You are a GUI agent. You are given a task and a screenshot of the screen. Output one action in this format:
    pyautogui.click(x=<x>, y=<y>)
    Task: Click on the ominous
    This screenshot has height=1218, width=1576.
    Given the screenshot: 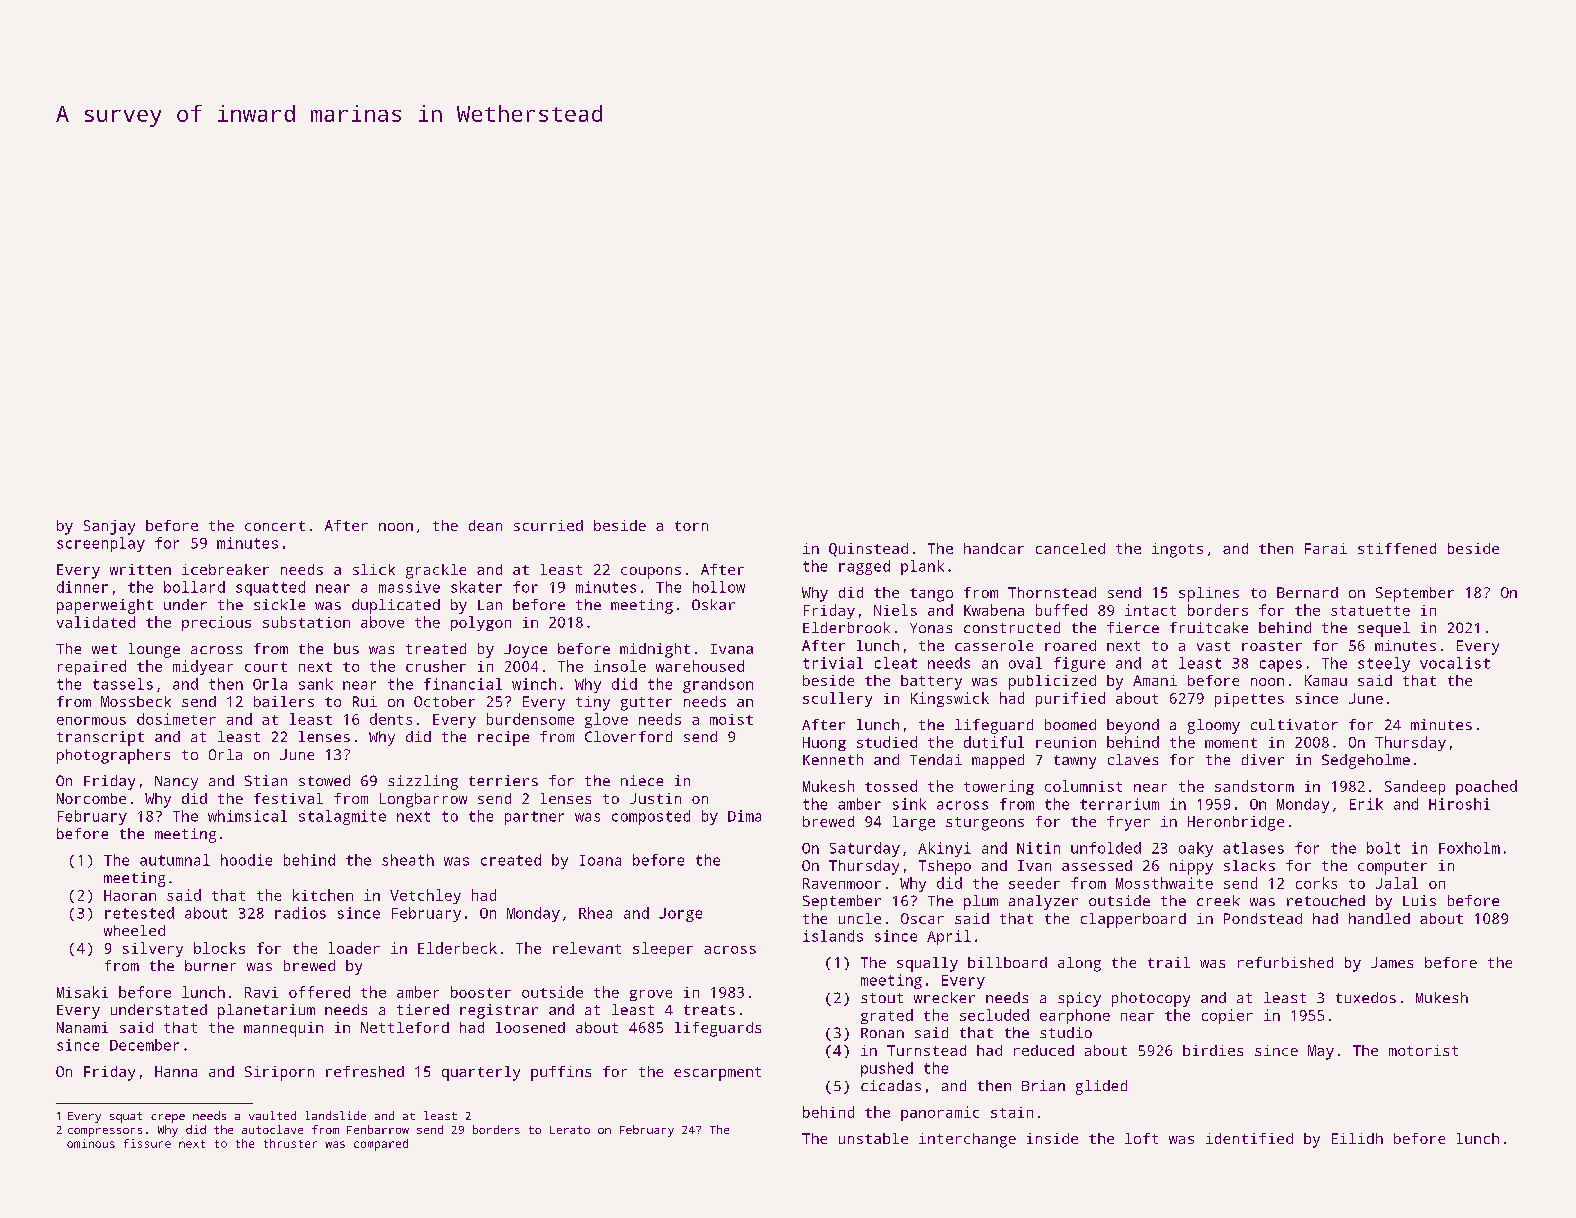 What is the action you would take?
    pyautogui.click(x=91, y=1143)
